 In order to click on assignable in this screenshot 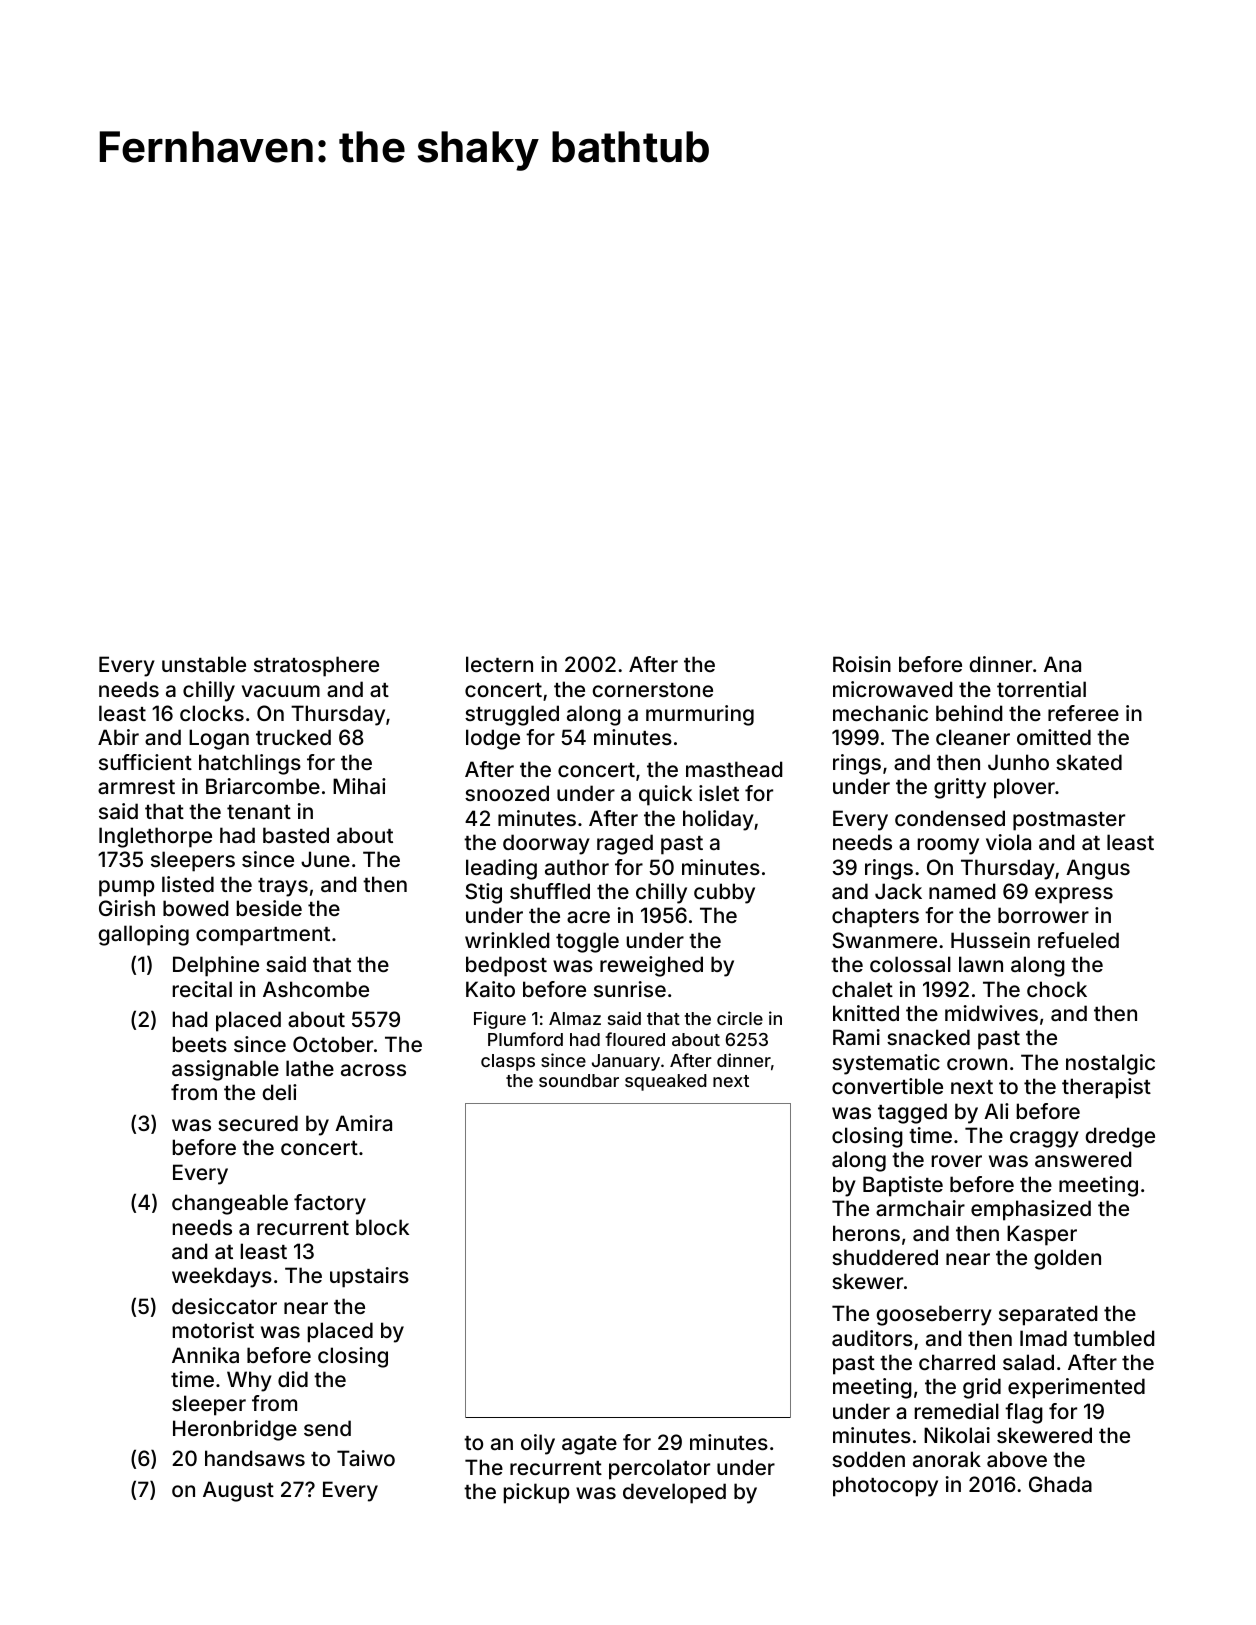, I will do `click(225, 1070)`.
